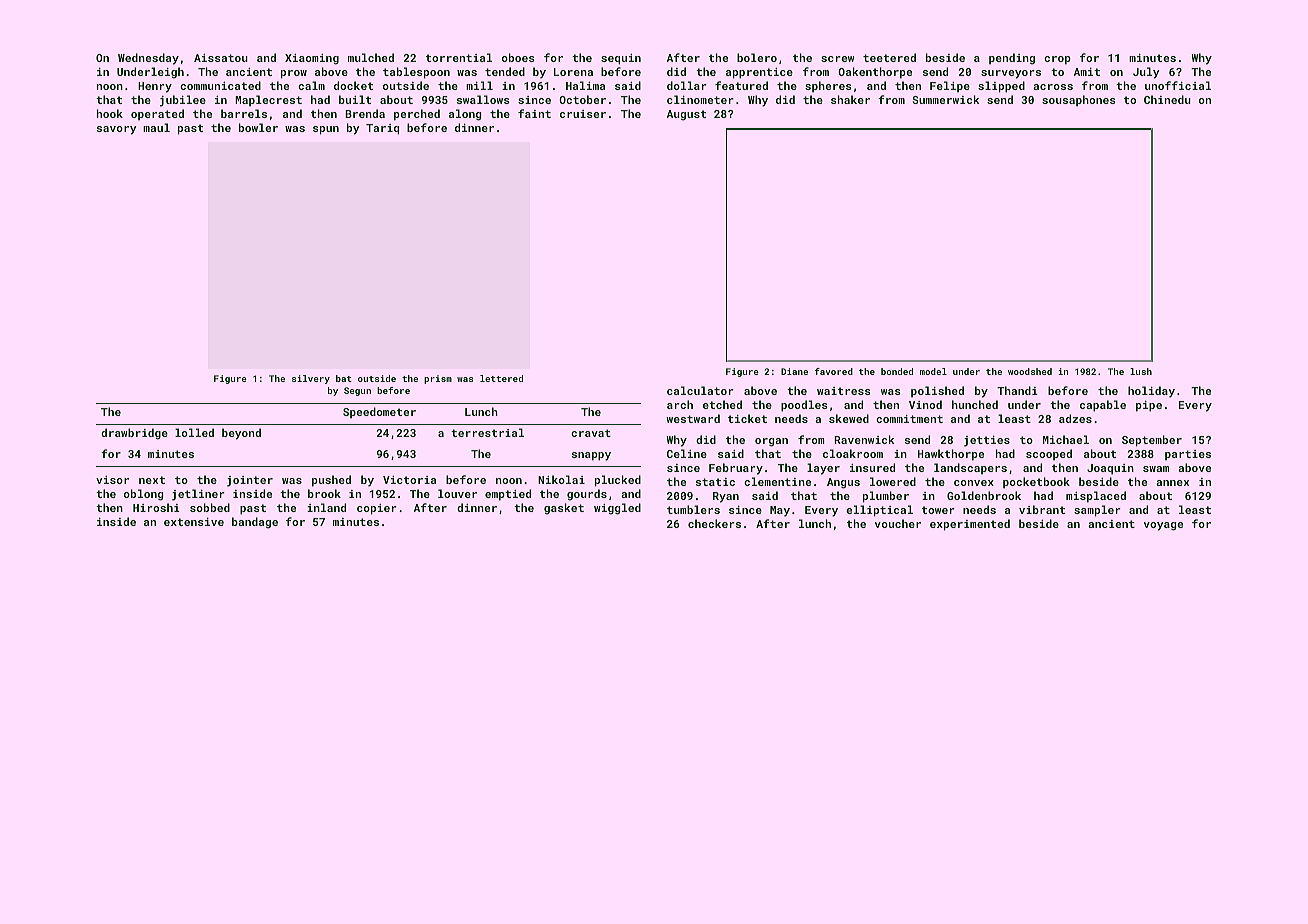 Image resolution: width=1308 pixels, height=924 pixels. I want to click on jointer, so click(250, 481).
